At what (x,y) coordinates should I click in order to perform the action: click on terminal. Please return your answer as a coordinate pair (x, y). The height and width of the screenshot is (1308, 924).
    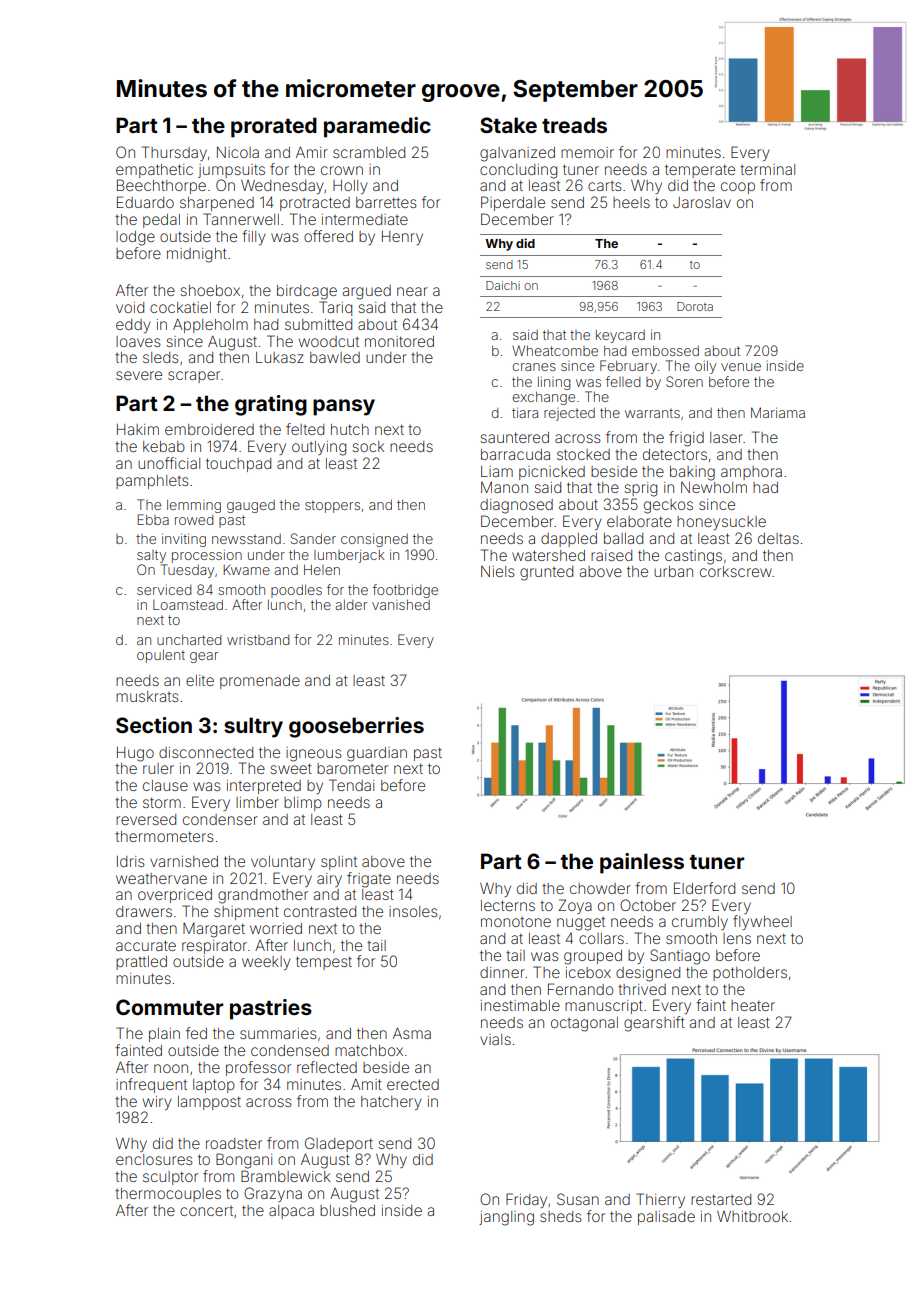
    Looking at the image, I should click on (767, 169).
